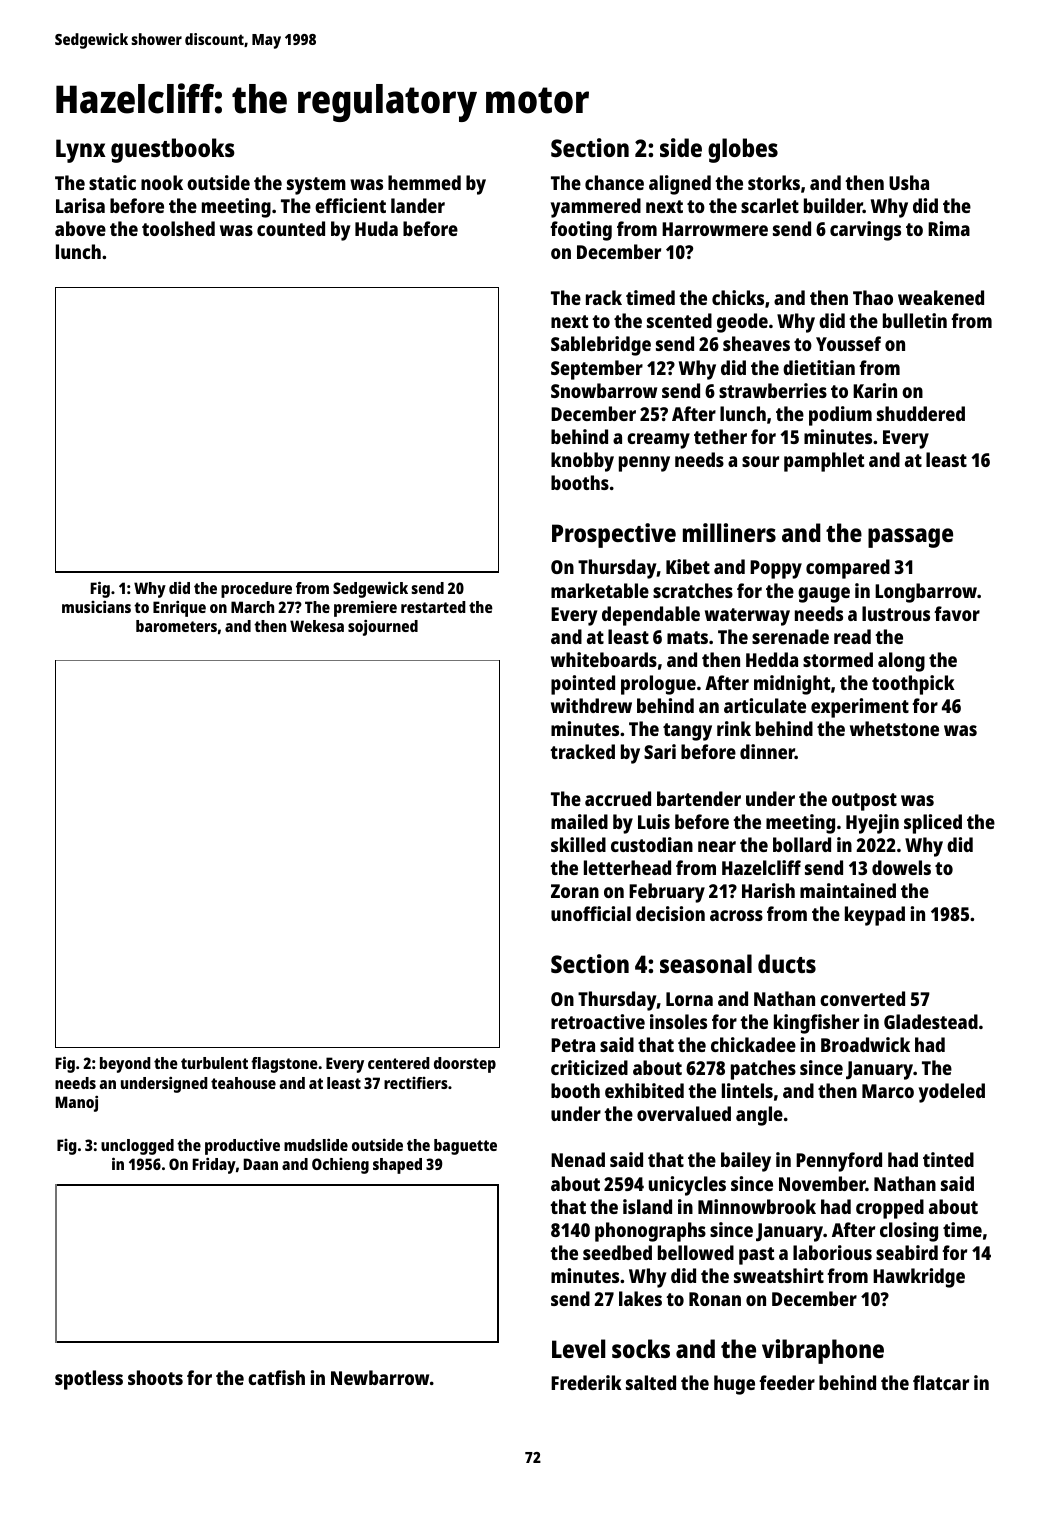  Describe the element at coordinates (380, 1377) in the image. I see `Newbarrow` at that location.
